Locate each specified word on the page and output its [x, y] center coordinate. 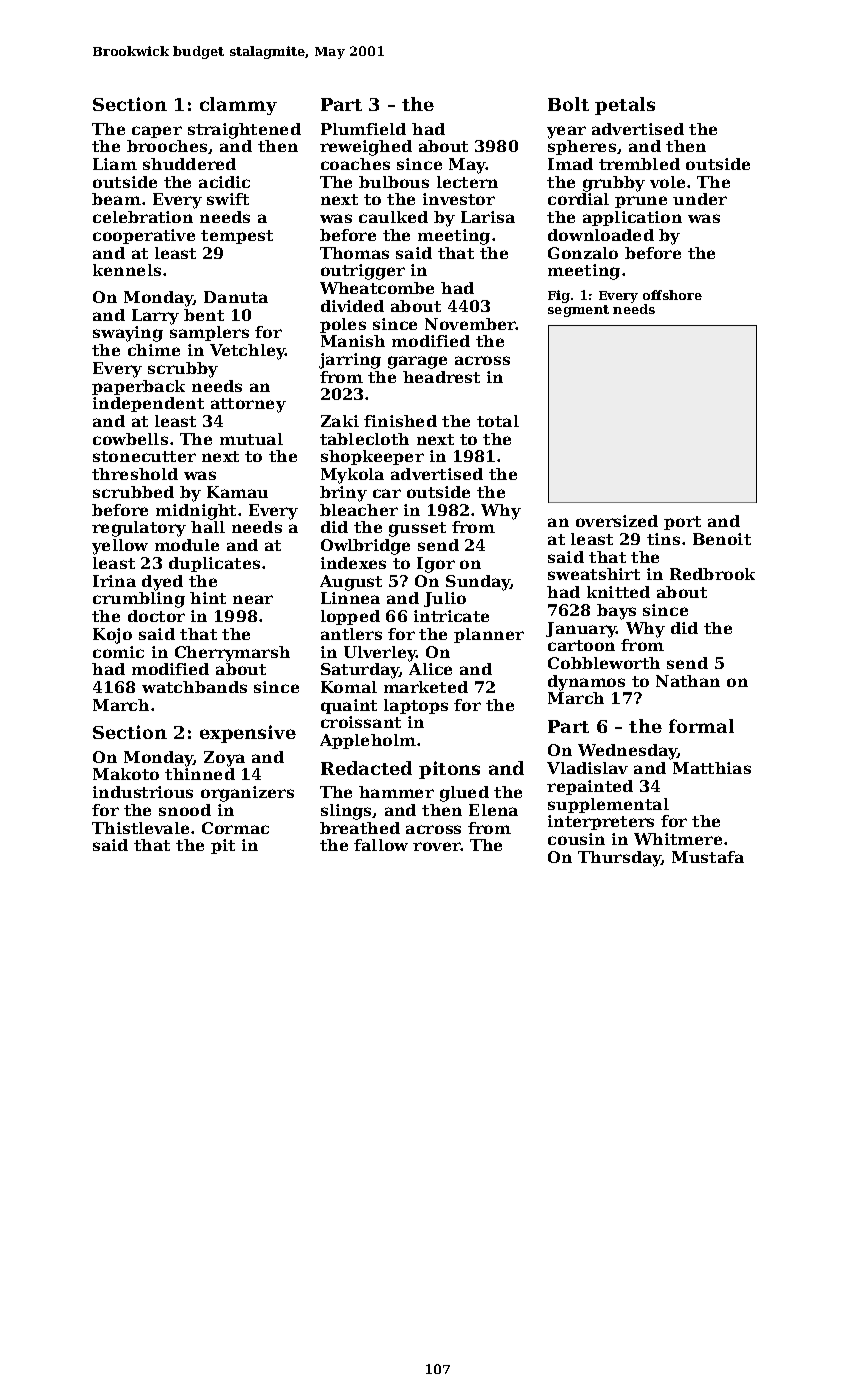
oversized [617, 521]
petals [625, 106]
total [498, 421]
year [566, 132]
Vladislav [587, 768]
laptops [416, 706]
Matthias [712, 768]
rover [437, 846]
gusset [417, 529]
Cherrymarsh [232, 654]
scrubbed [133, 492]
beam [116, 199]
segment [578, 311]
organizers [247, 794]
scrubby [183, 370]
